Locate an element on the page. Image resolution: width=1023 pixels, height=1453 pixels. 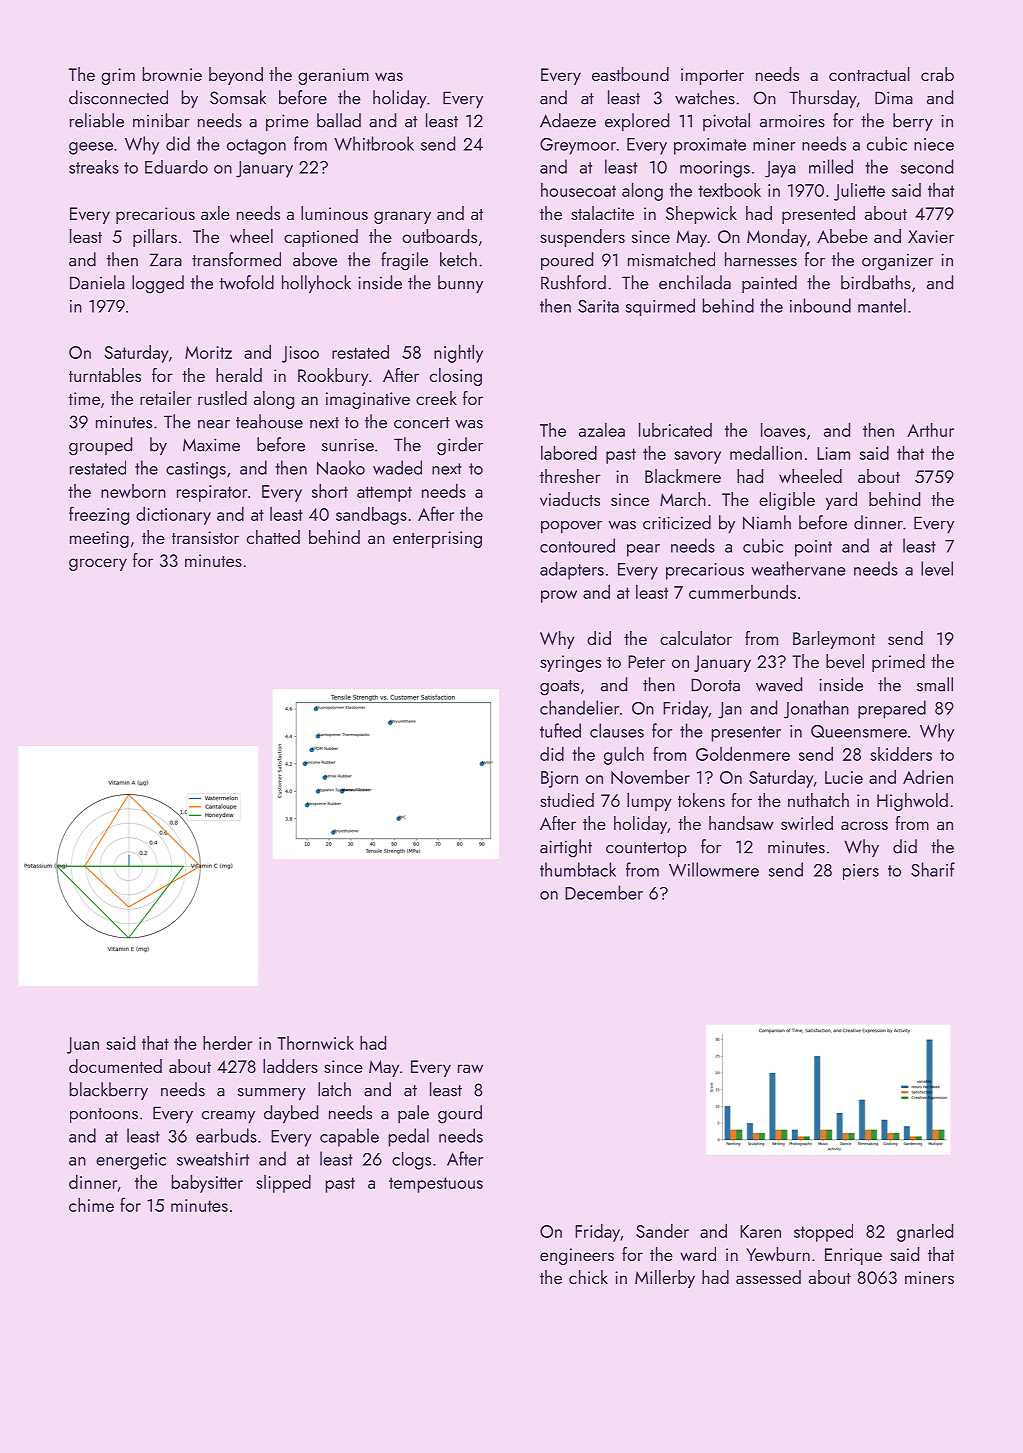
twofold is located at coordinates (246, 282).
